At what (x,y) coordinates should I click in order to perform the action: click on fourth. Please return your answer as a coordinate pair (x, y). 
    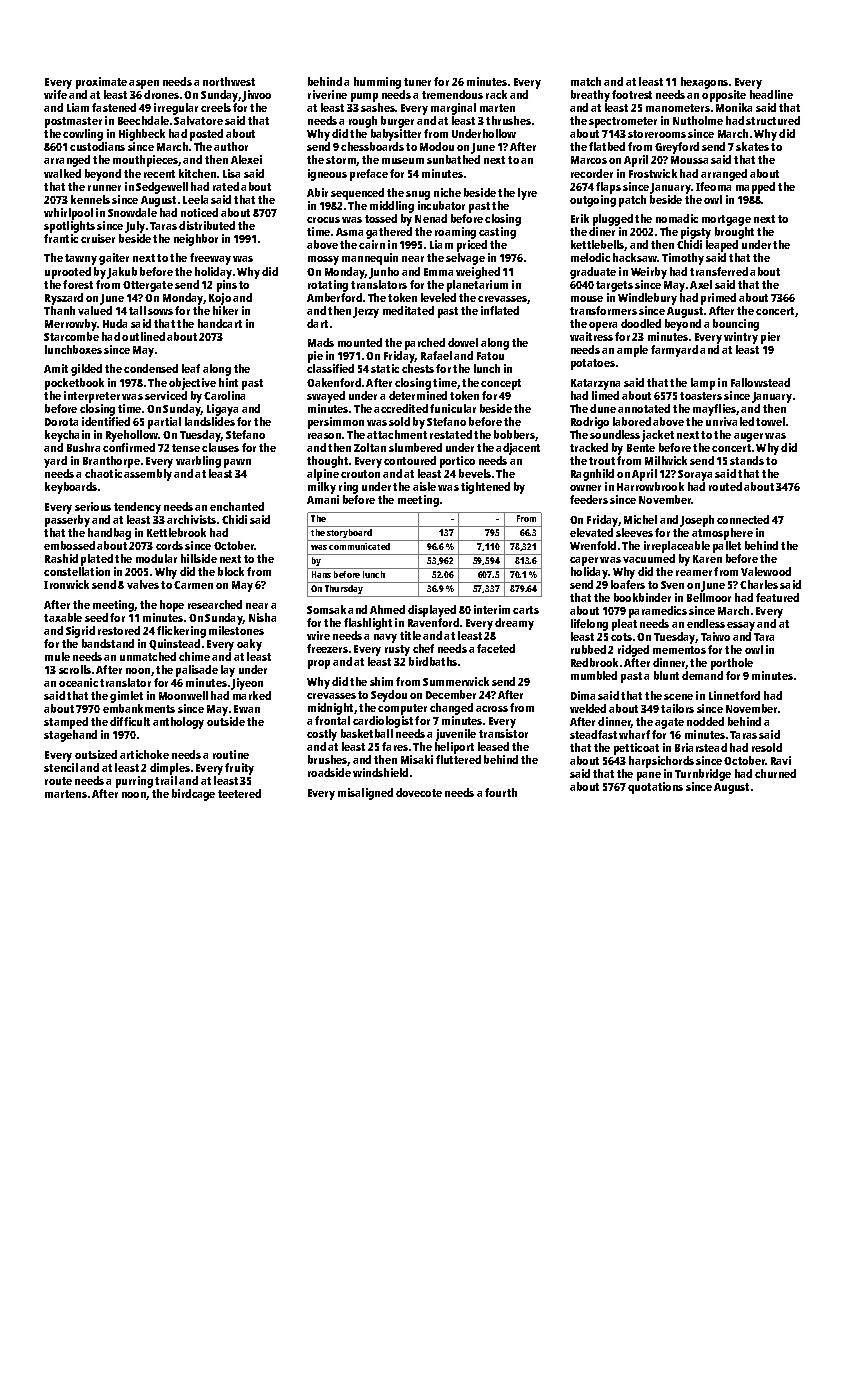
    Looking at the image, I should click on (501, 792).
